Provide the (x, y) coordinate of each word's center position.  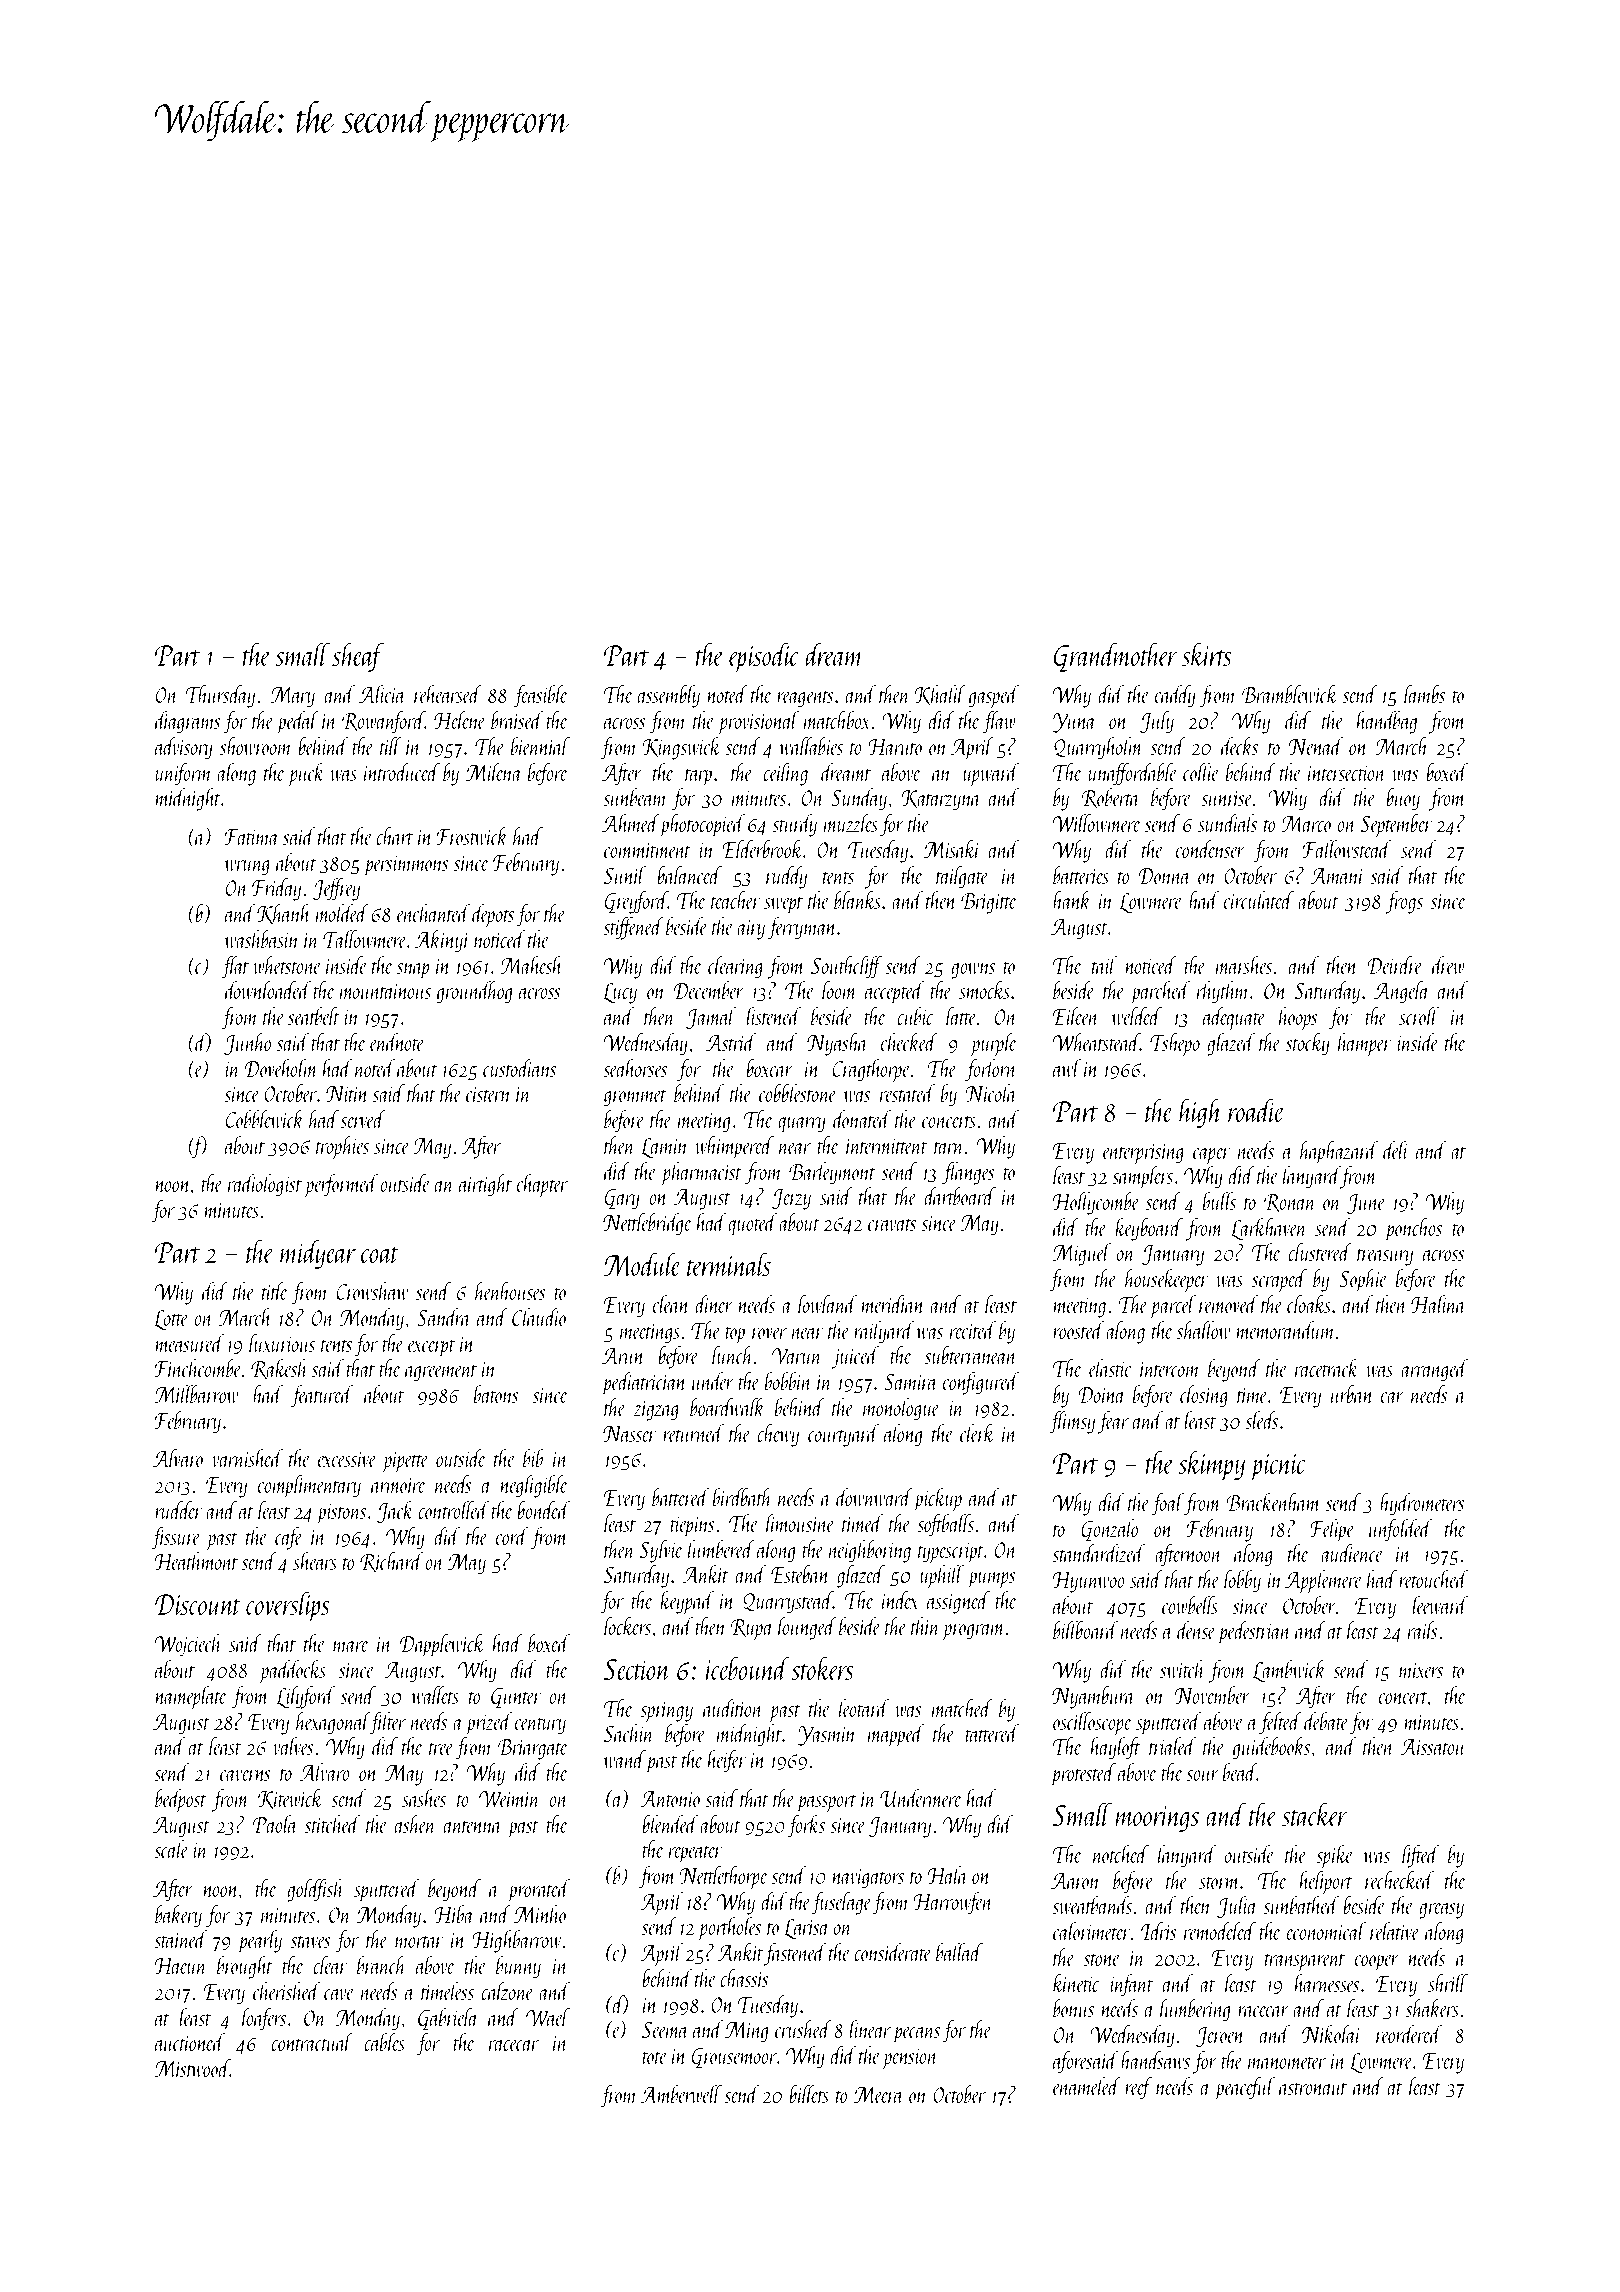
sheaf (358, 657)
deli (1396, 1150)
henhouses (510, 1291)
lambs (1424, 694)
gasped (993, 696)
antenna (473, 1827)
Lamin (665, 1148)
